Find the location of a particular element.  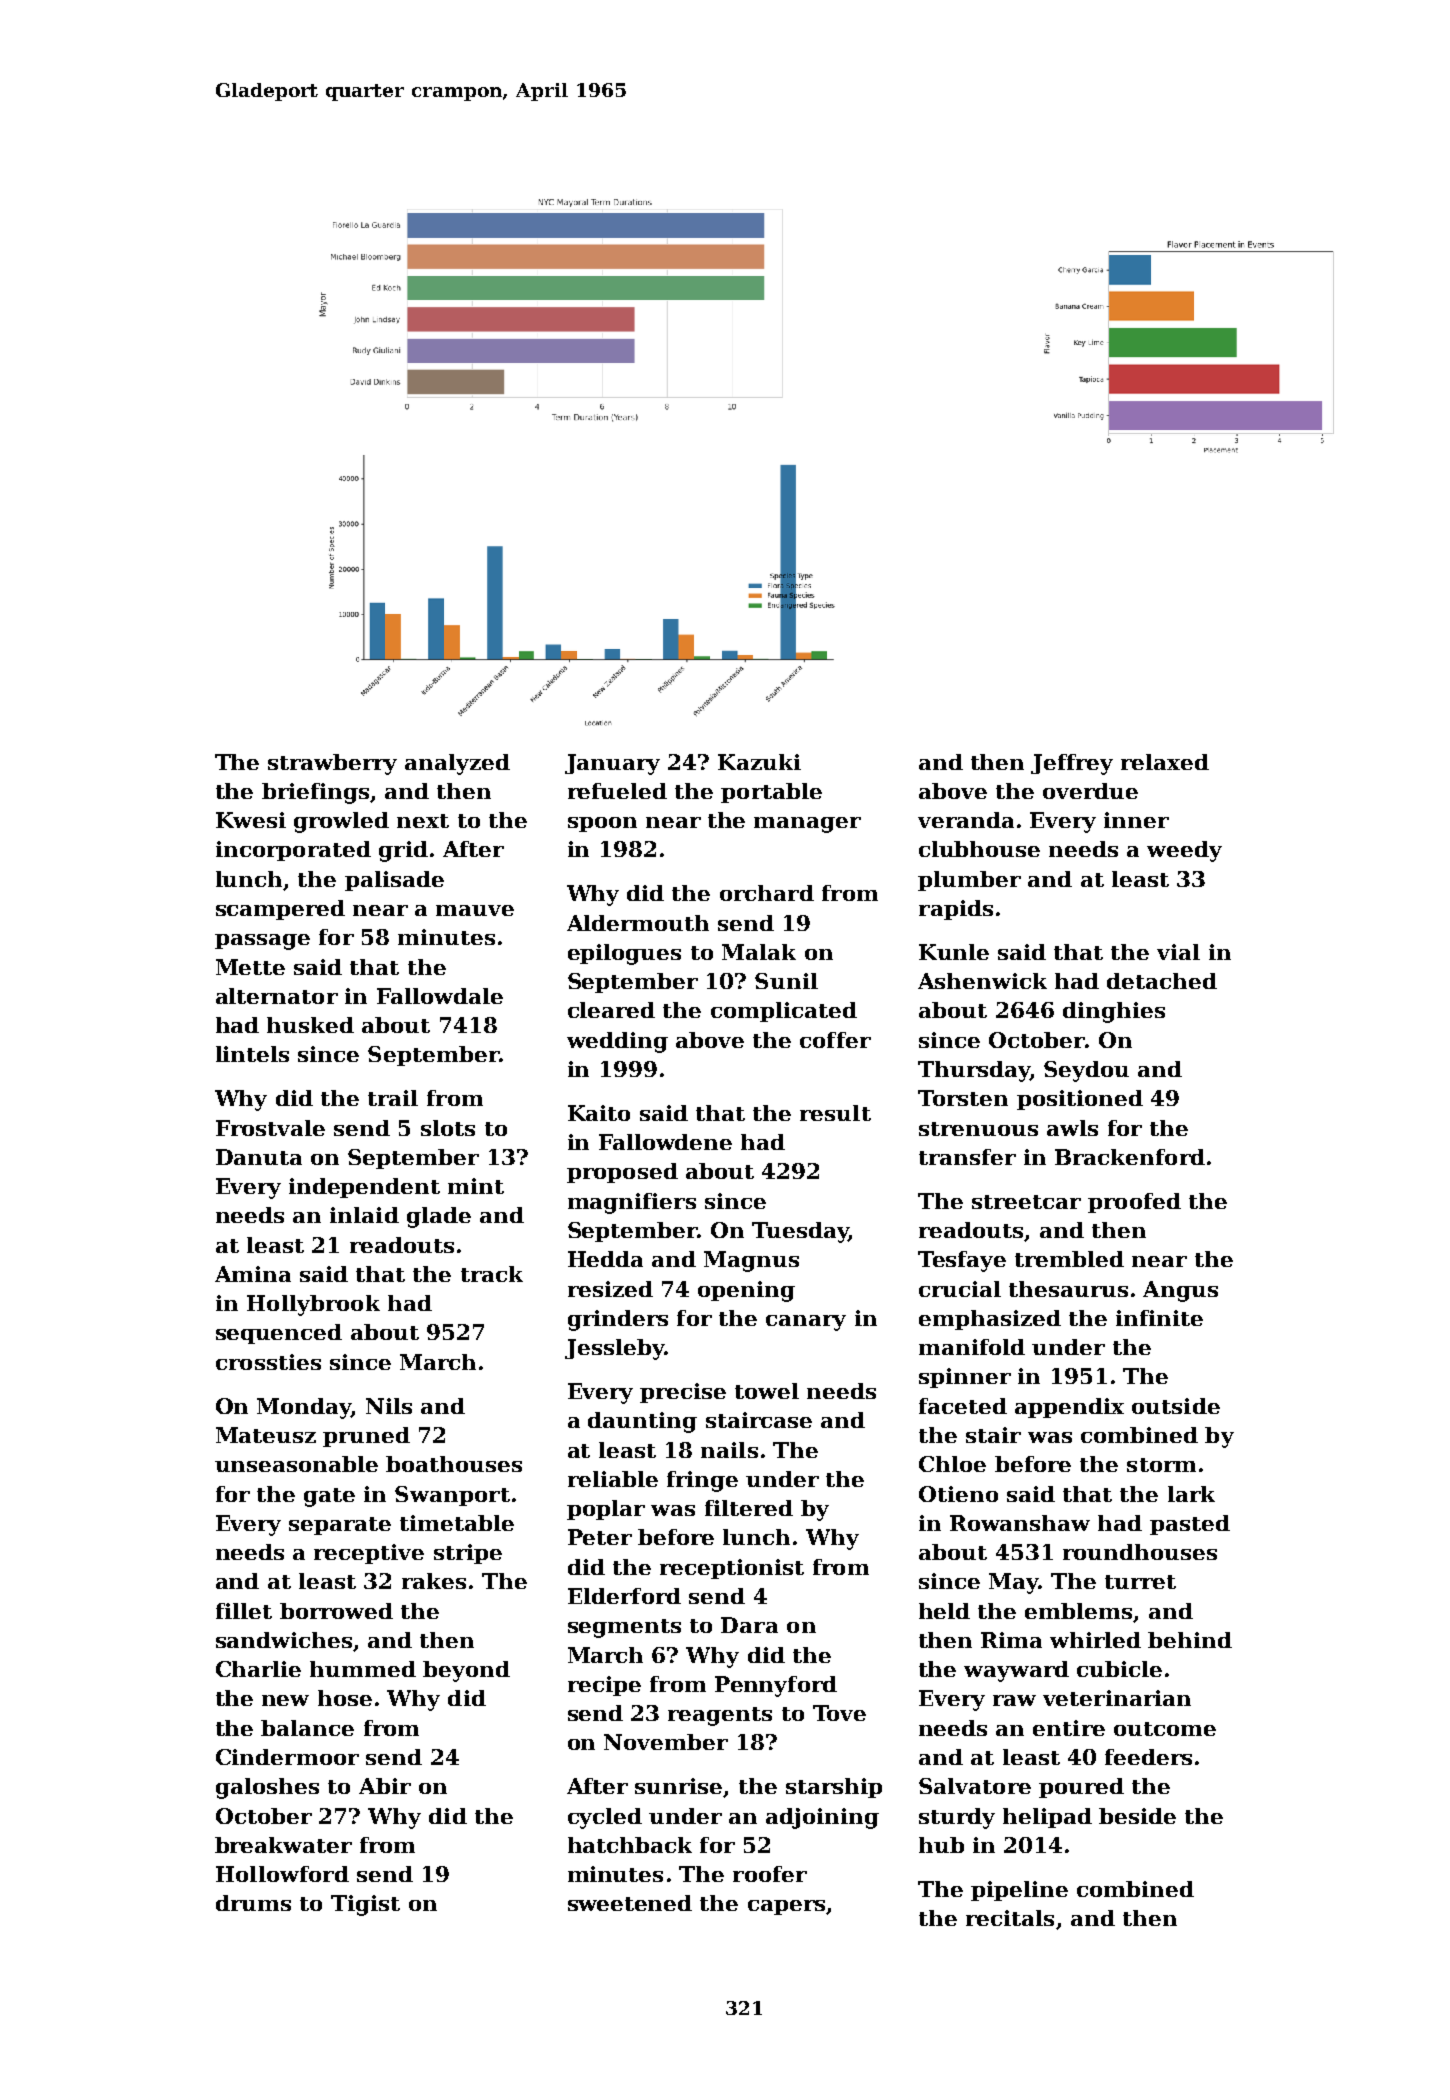

grinders is located at coordinates (618, 1320).
